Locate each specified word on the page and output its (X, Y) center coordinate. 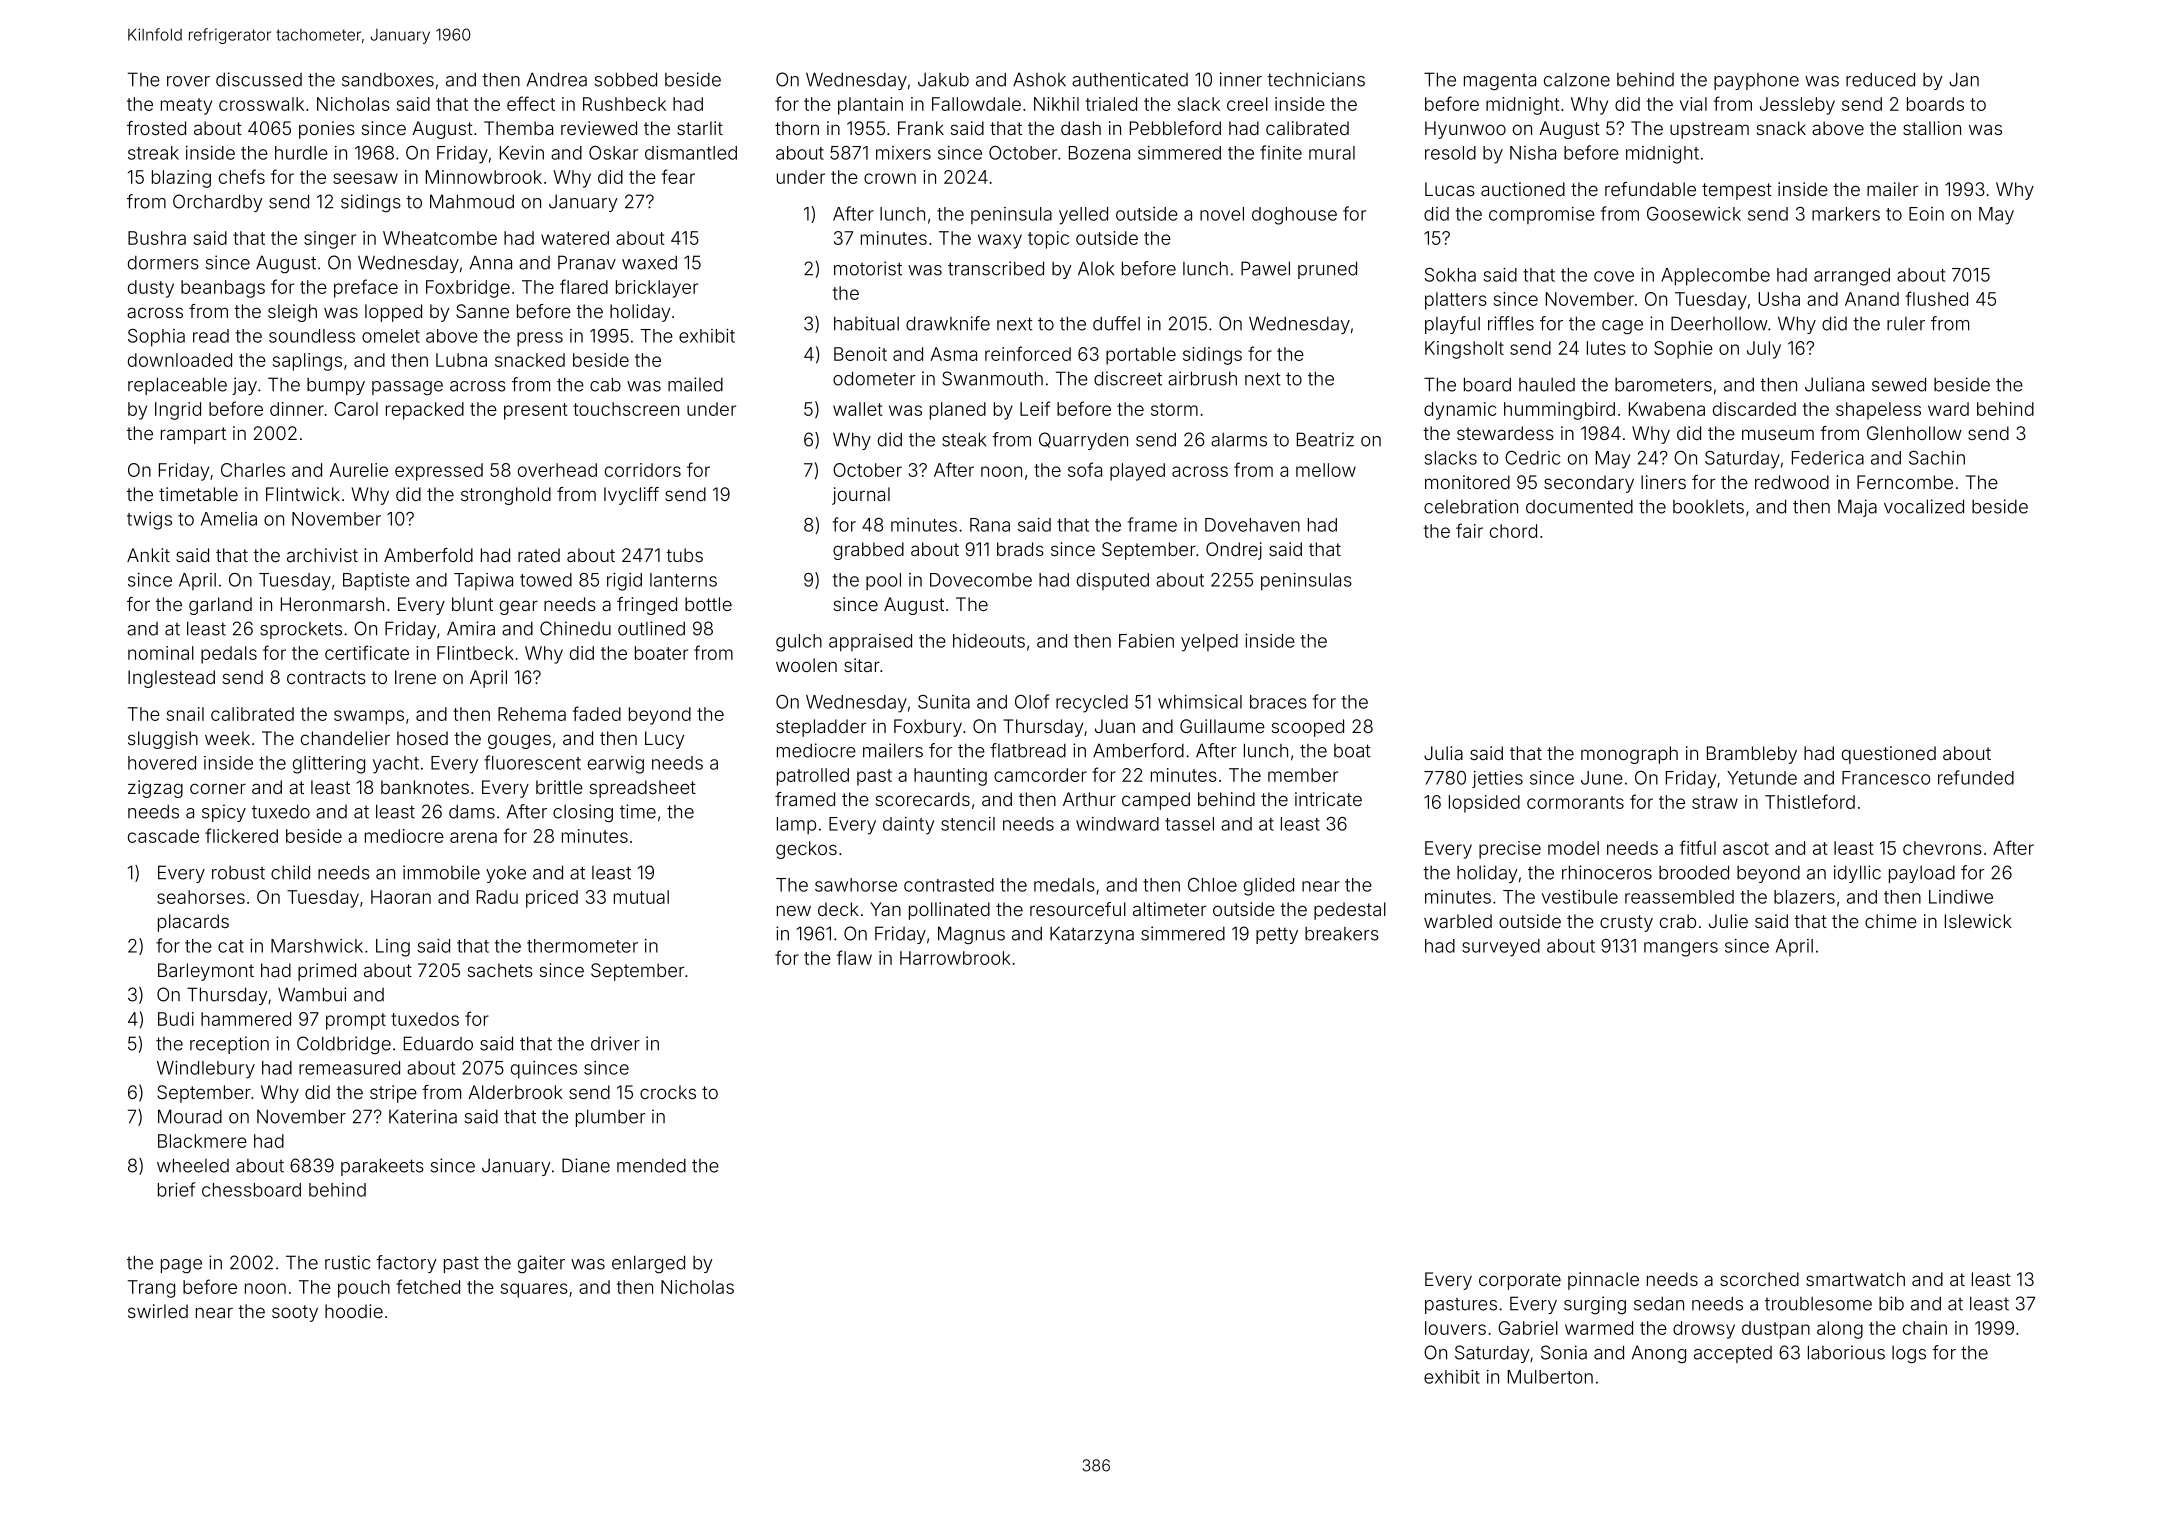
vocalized (1924, 506)
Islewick (1978, 921)
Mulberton (1550, 1377)
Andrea (557, 79)
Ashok (1039, 80)
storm (1174, 409)
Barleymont (206, 972)
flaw (854, 957)
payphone (1756, 81)
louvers (1455, 1328)
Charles (253, 470)
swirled (158, 1311)
